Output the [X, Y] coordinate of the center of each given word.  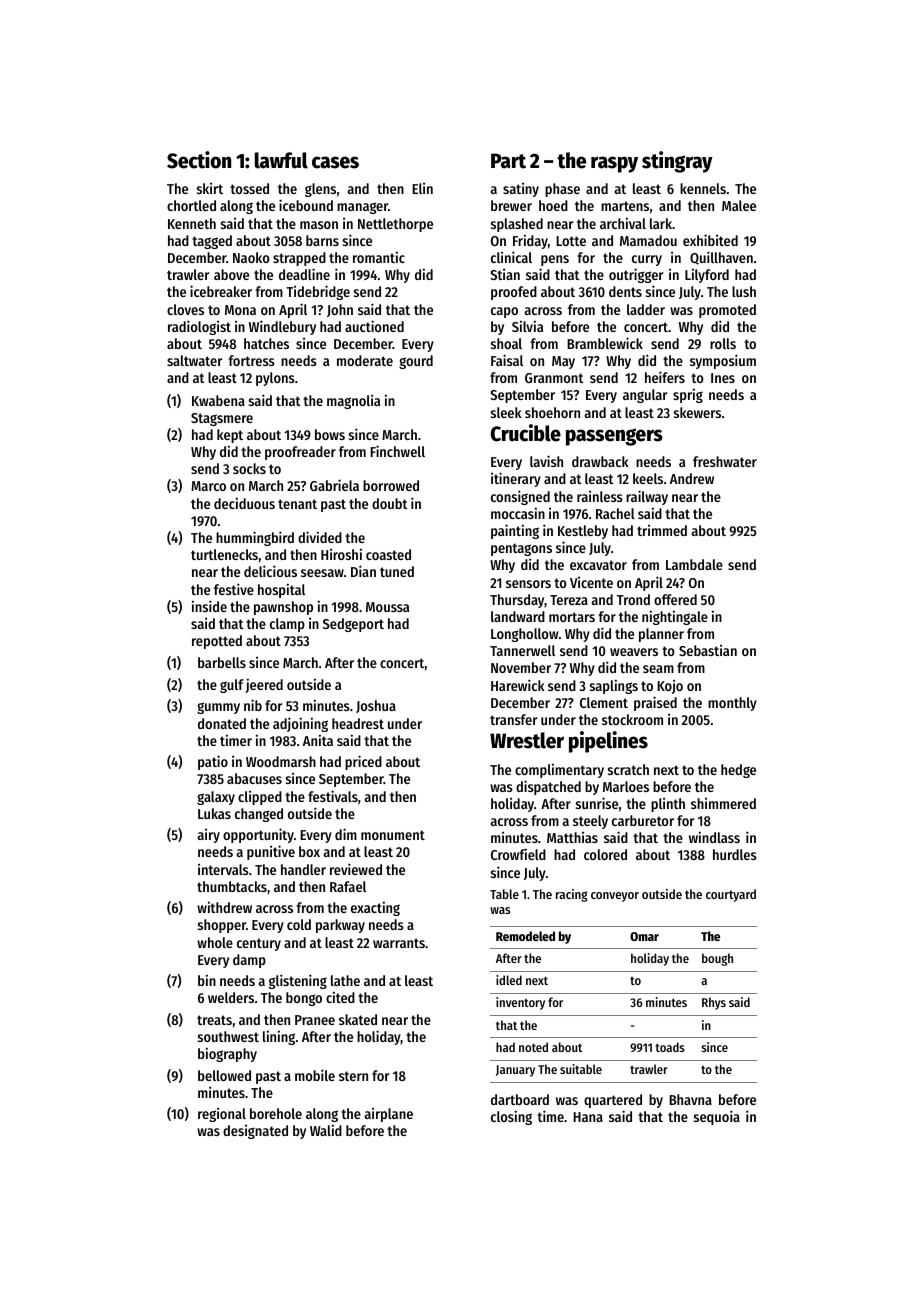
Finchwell [397, 451]
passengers [614, 437]
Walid [326, 1130]
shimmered [723, 803]
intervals [223, 869]
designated [255, 1132]
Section [199, 160]
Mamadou [648, 240]
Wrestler [527, 740]
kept [230, 436]
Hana [588, 1117]
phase [562, 190]
